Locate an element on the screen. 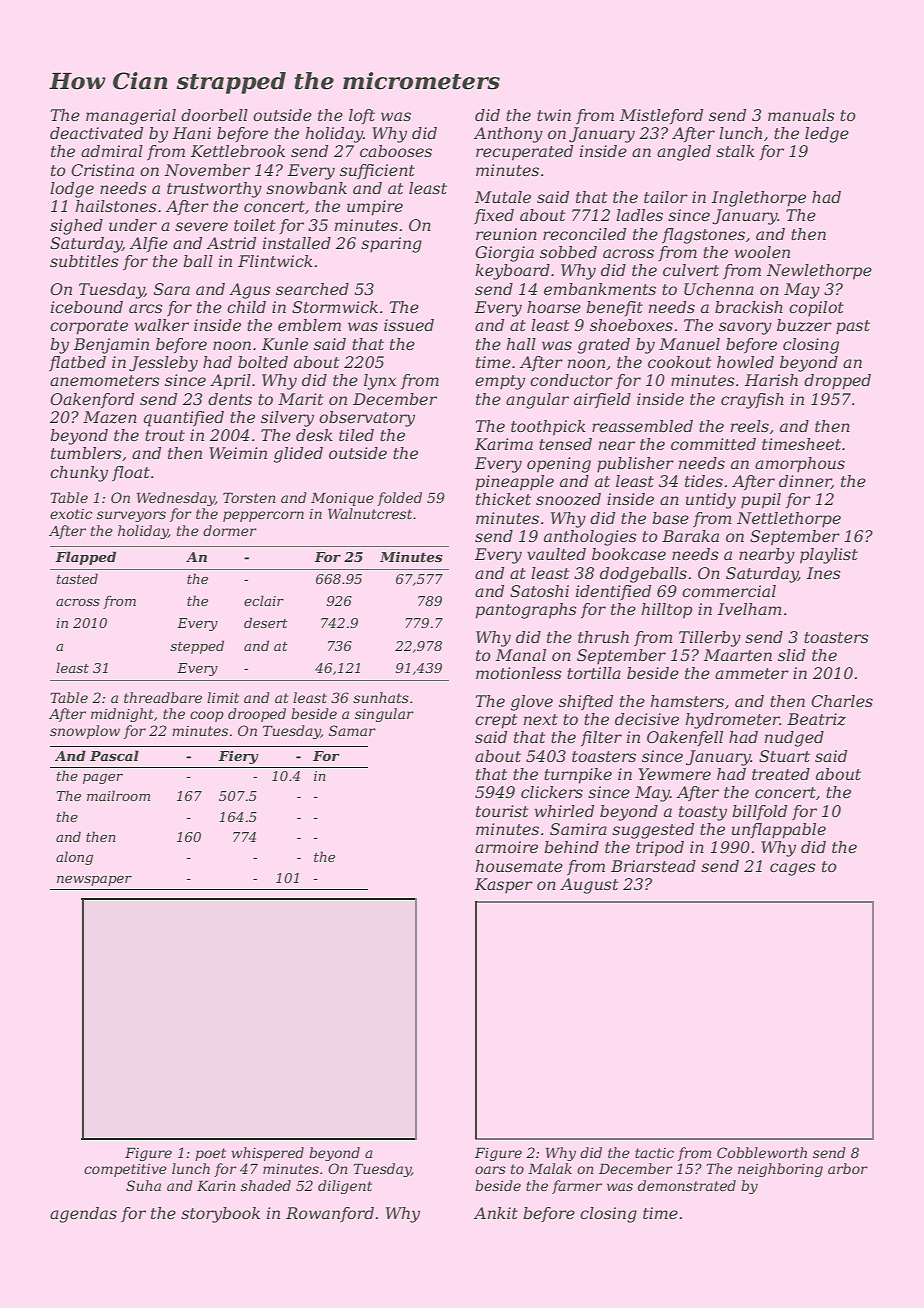  agendas is located at coordinates (83, 1215).
